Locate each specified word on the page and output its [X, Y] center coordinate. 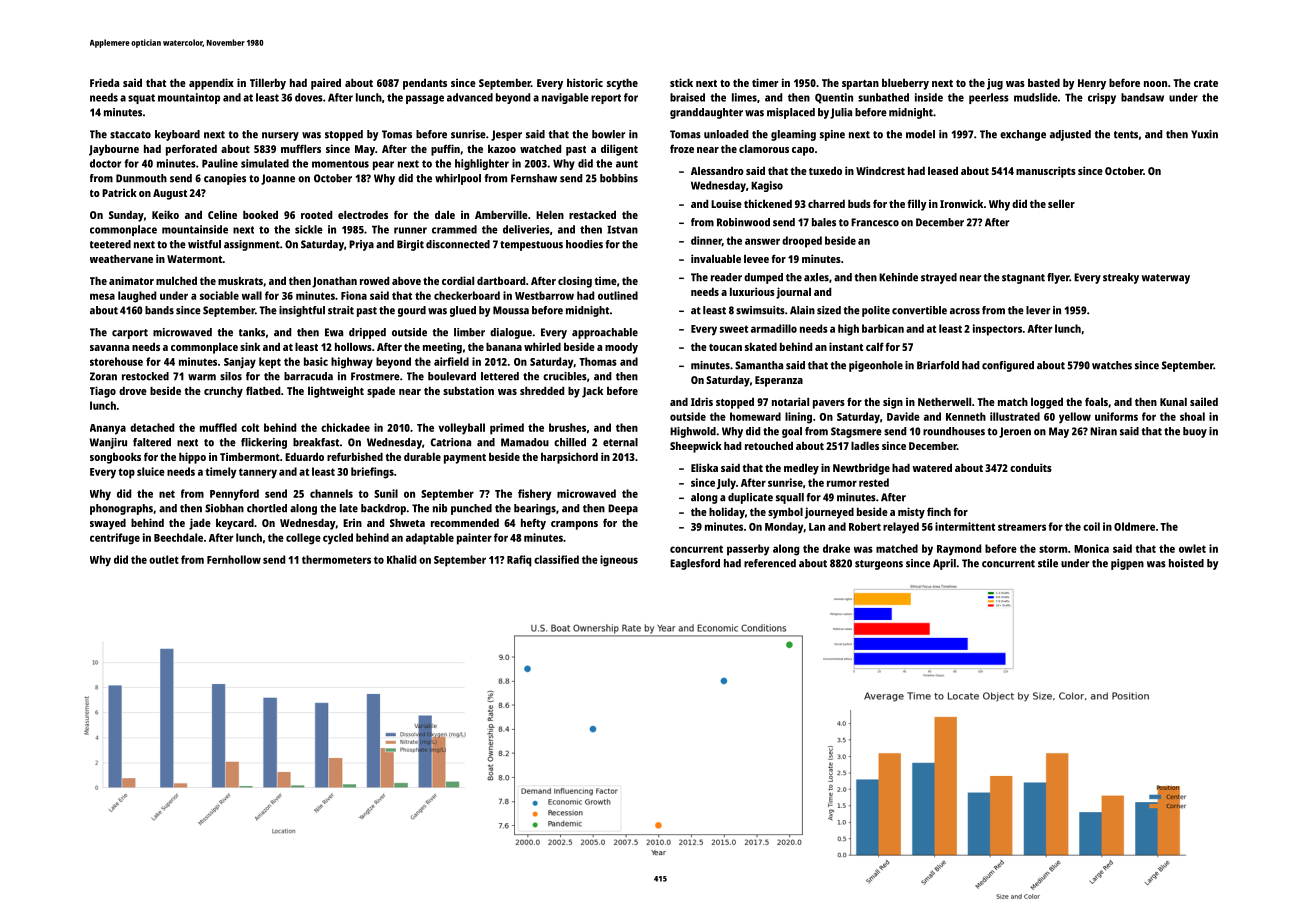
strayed [939, 278]
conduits [1031, 467]
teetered [110, 244]
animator [131, 280]
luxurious [752, 291]
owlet [1192, 548]
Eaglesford [695, 564]
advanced [470, 97]
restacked [592, 214]
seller [1061, 204]
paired [326, 84]
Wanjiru [108, 443]
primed [507, 429]
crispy [1102, 98]
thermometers [336, 559]
